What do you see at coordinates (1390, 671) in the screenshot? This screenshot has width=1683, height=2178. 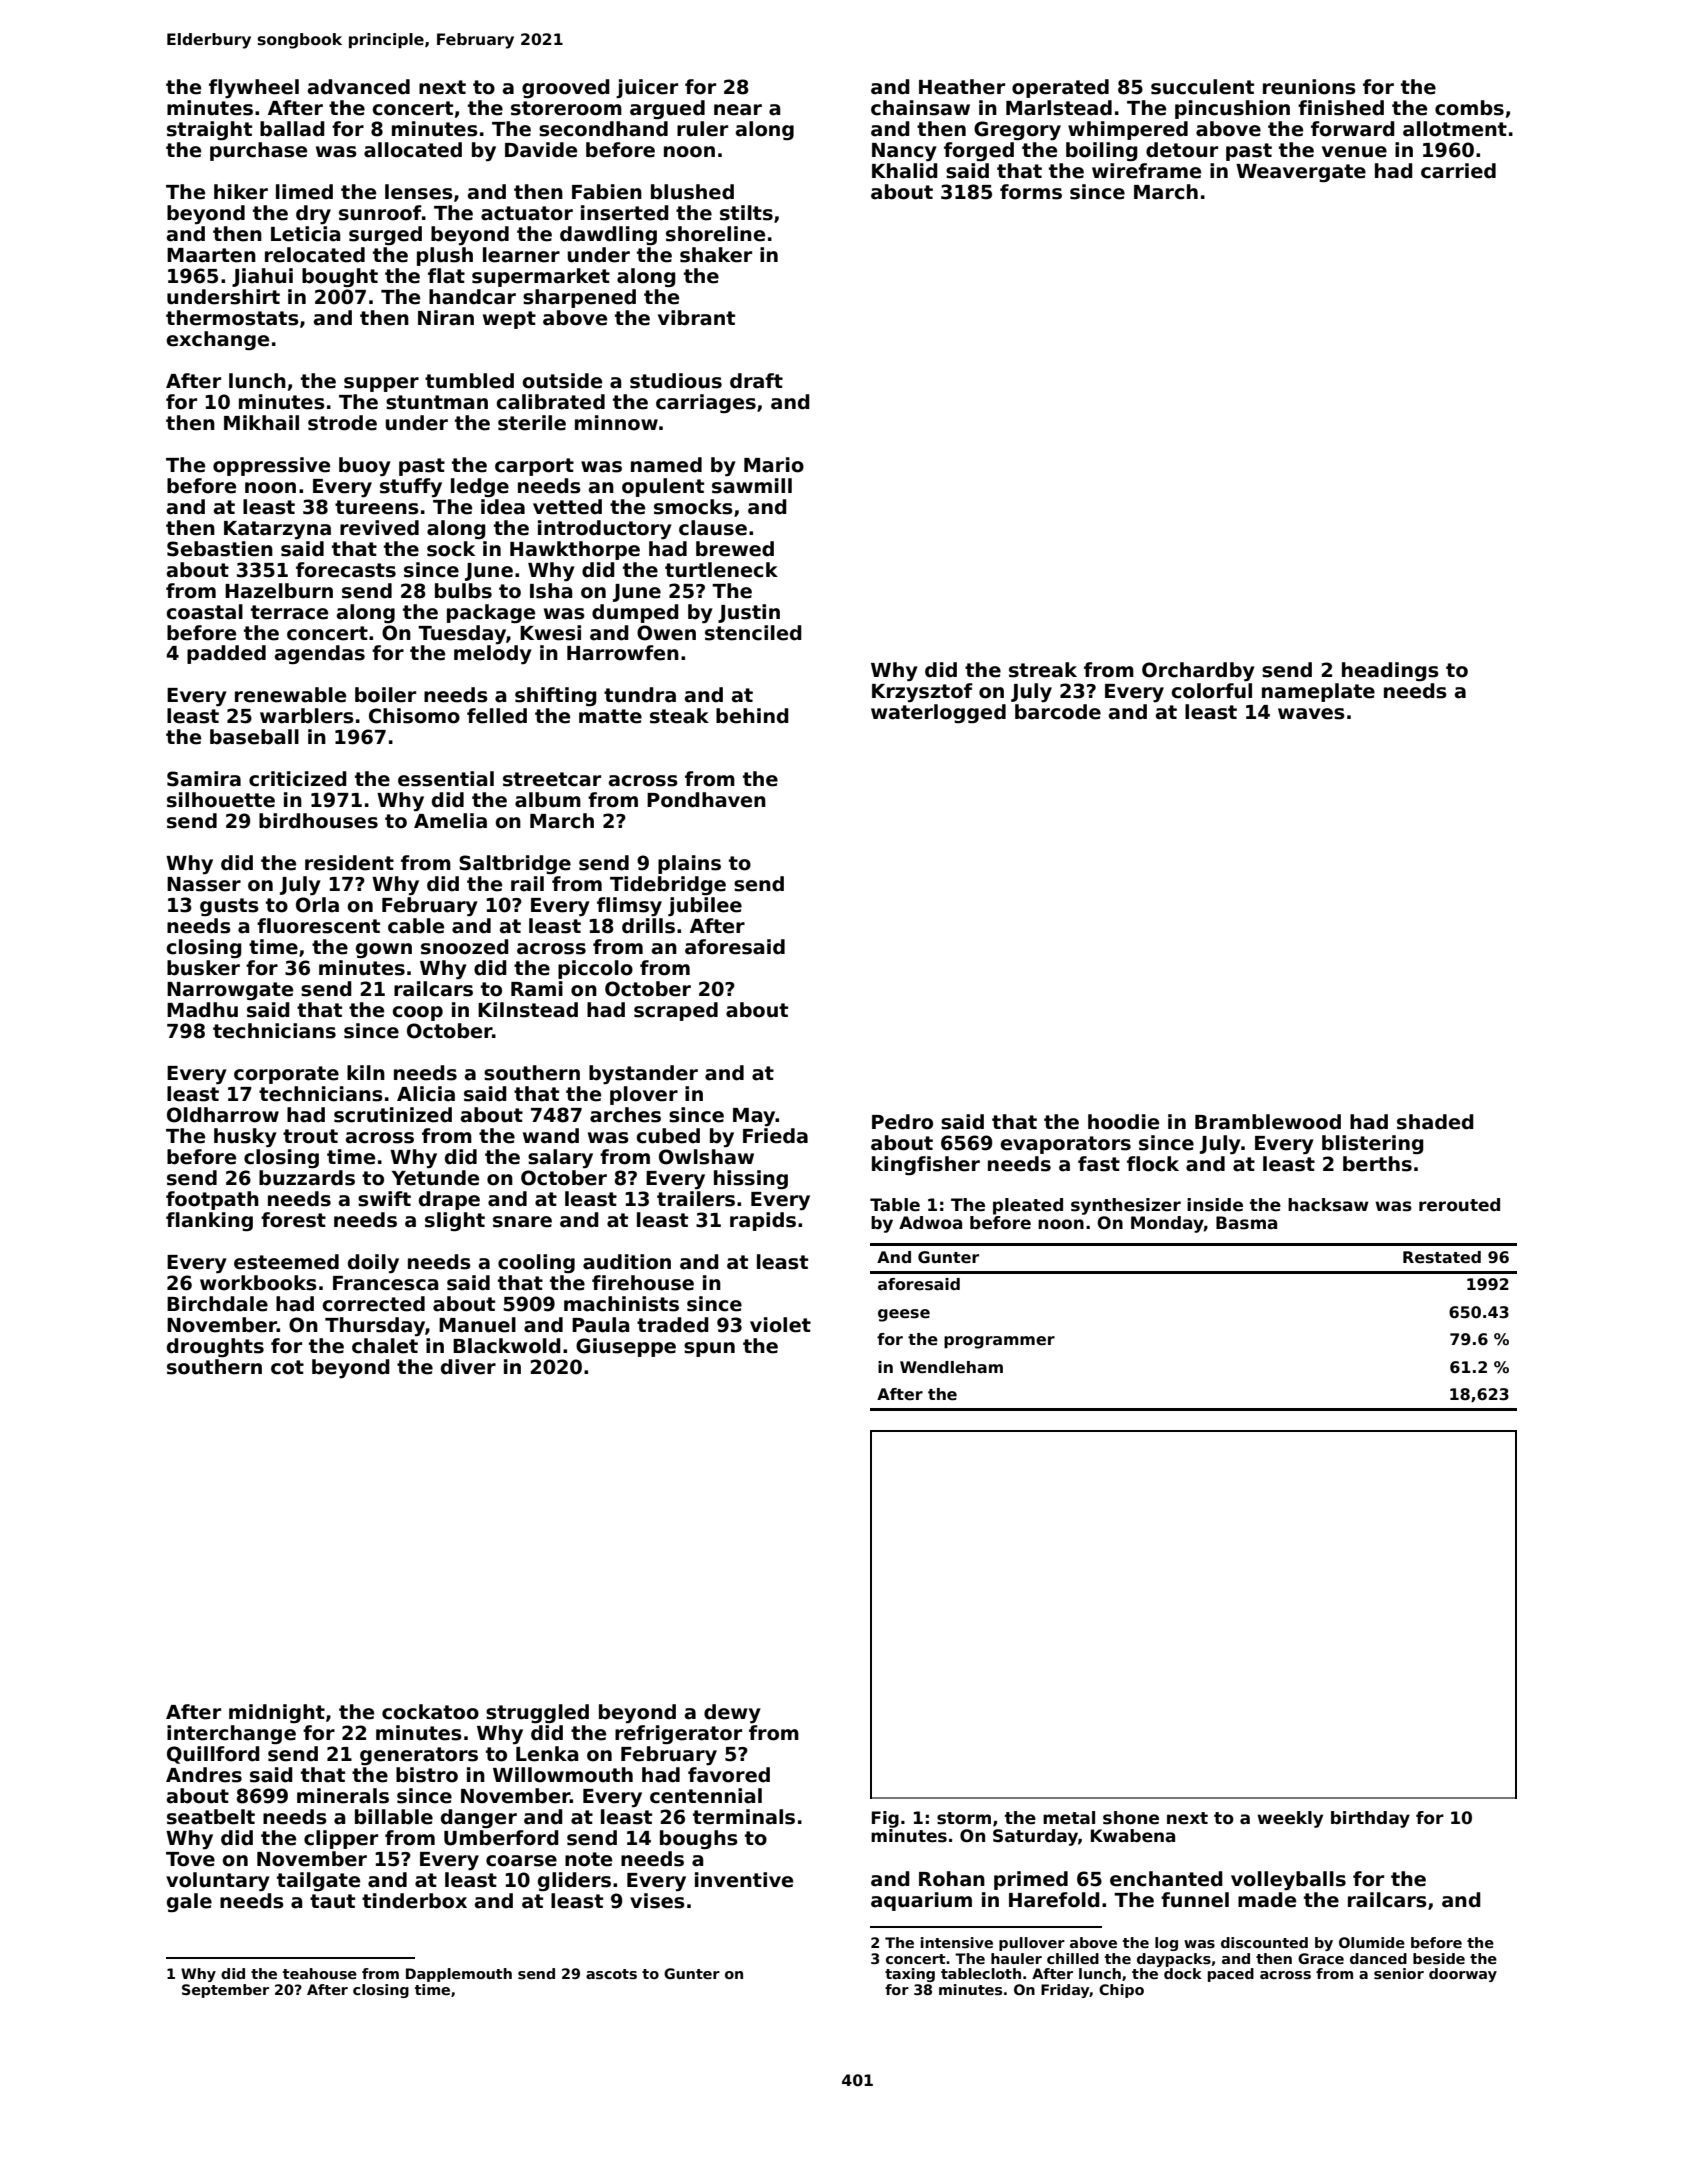 I see `headings` at bounding box center [1390, 671].
